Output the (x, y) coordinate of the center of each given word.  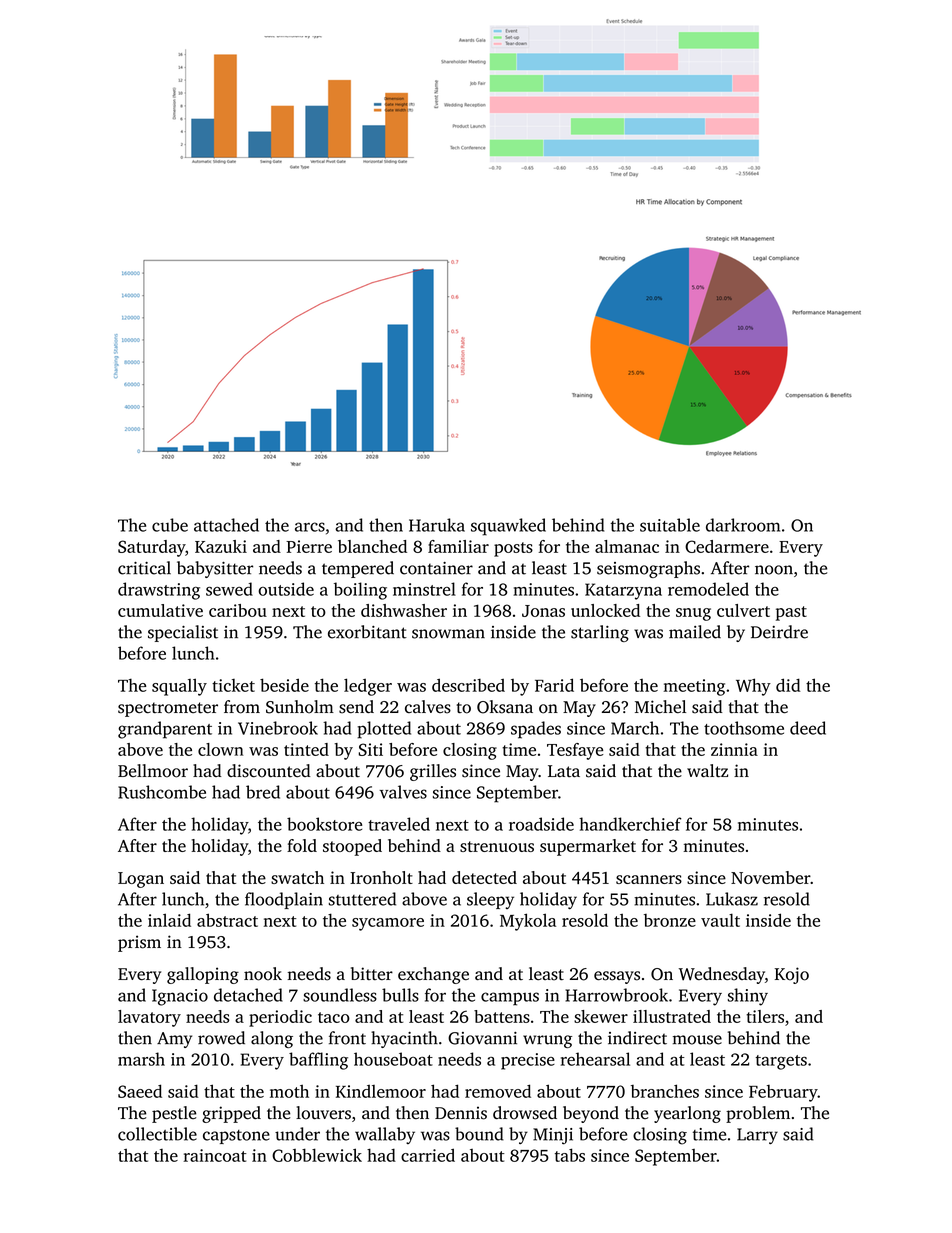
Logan (141, 880)
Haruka (437, 525)
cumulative (160, 610)
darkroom (743, 525)
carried (428, 1155)
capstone (236, 1137)
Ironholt (381, 877)
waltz (707, 770)
